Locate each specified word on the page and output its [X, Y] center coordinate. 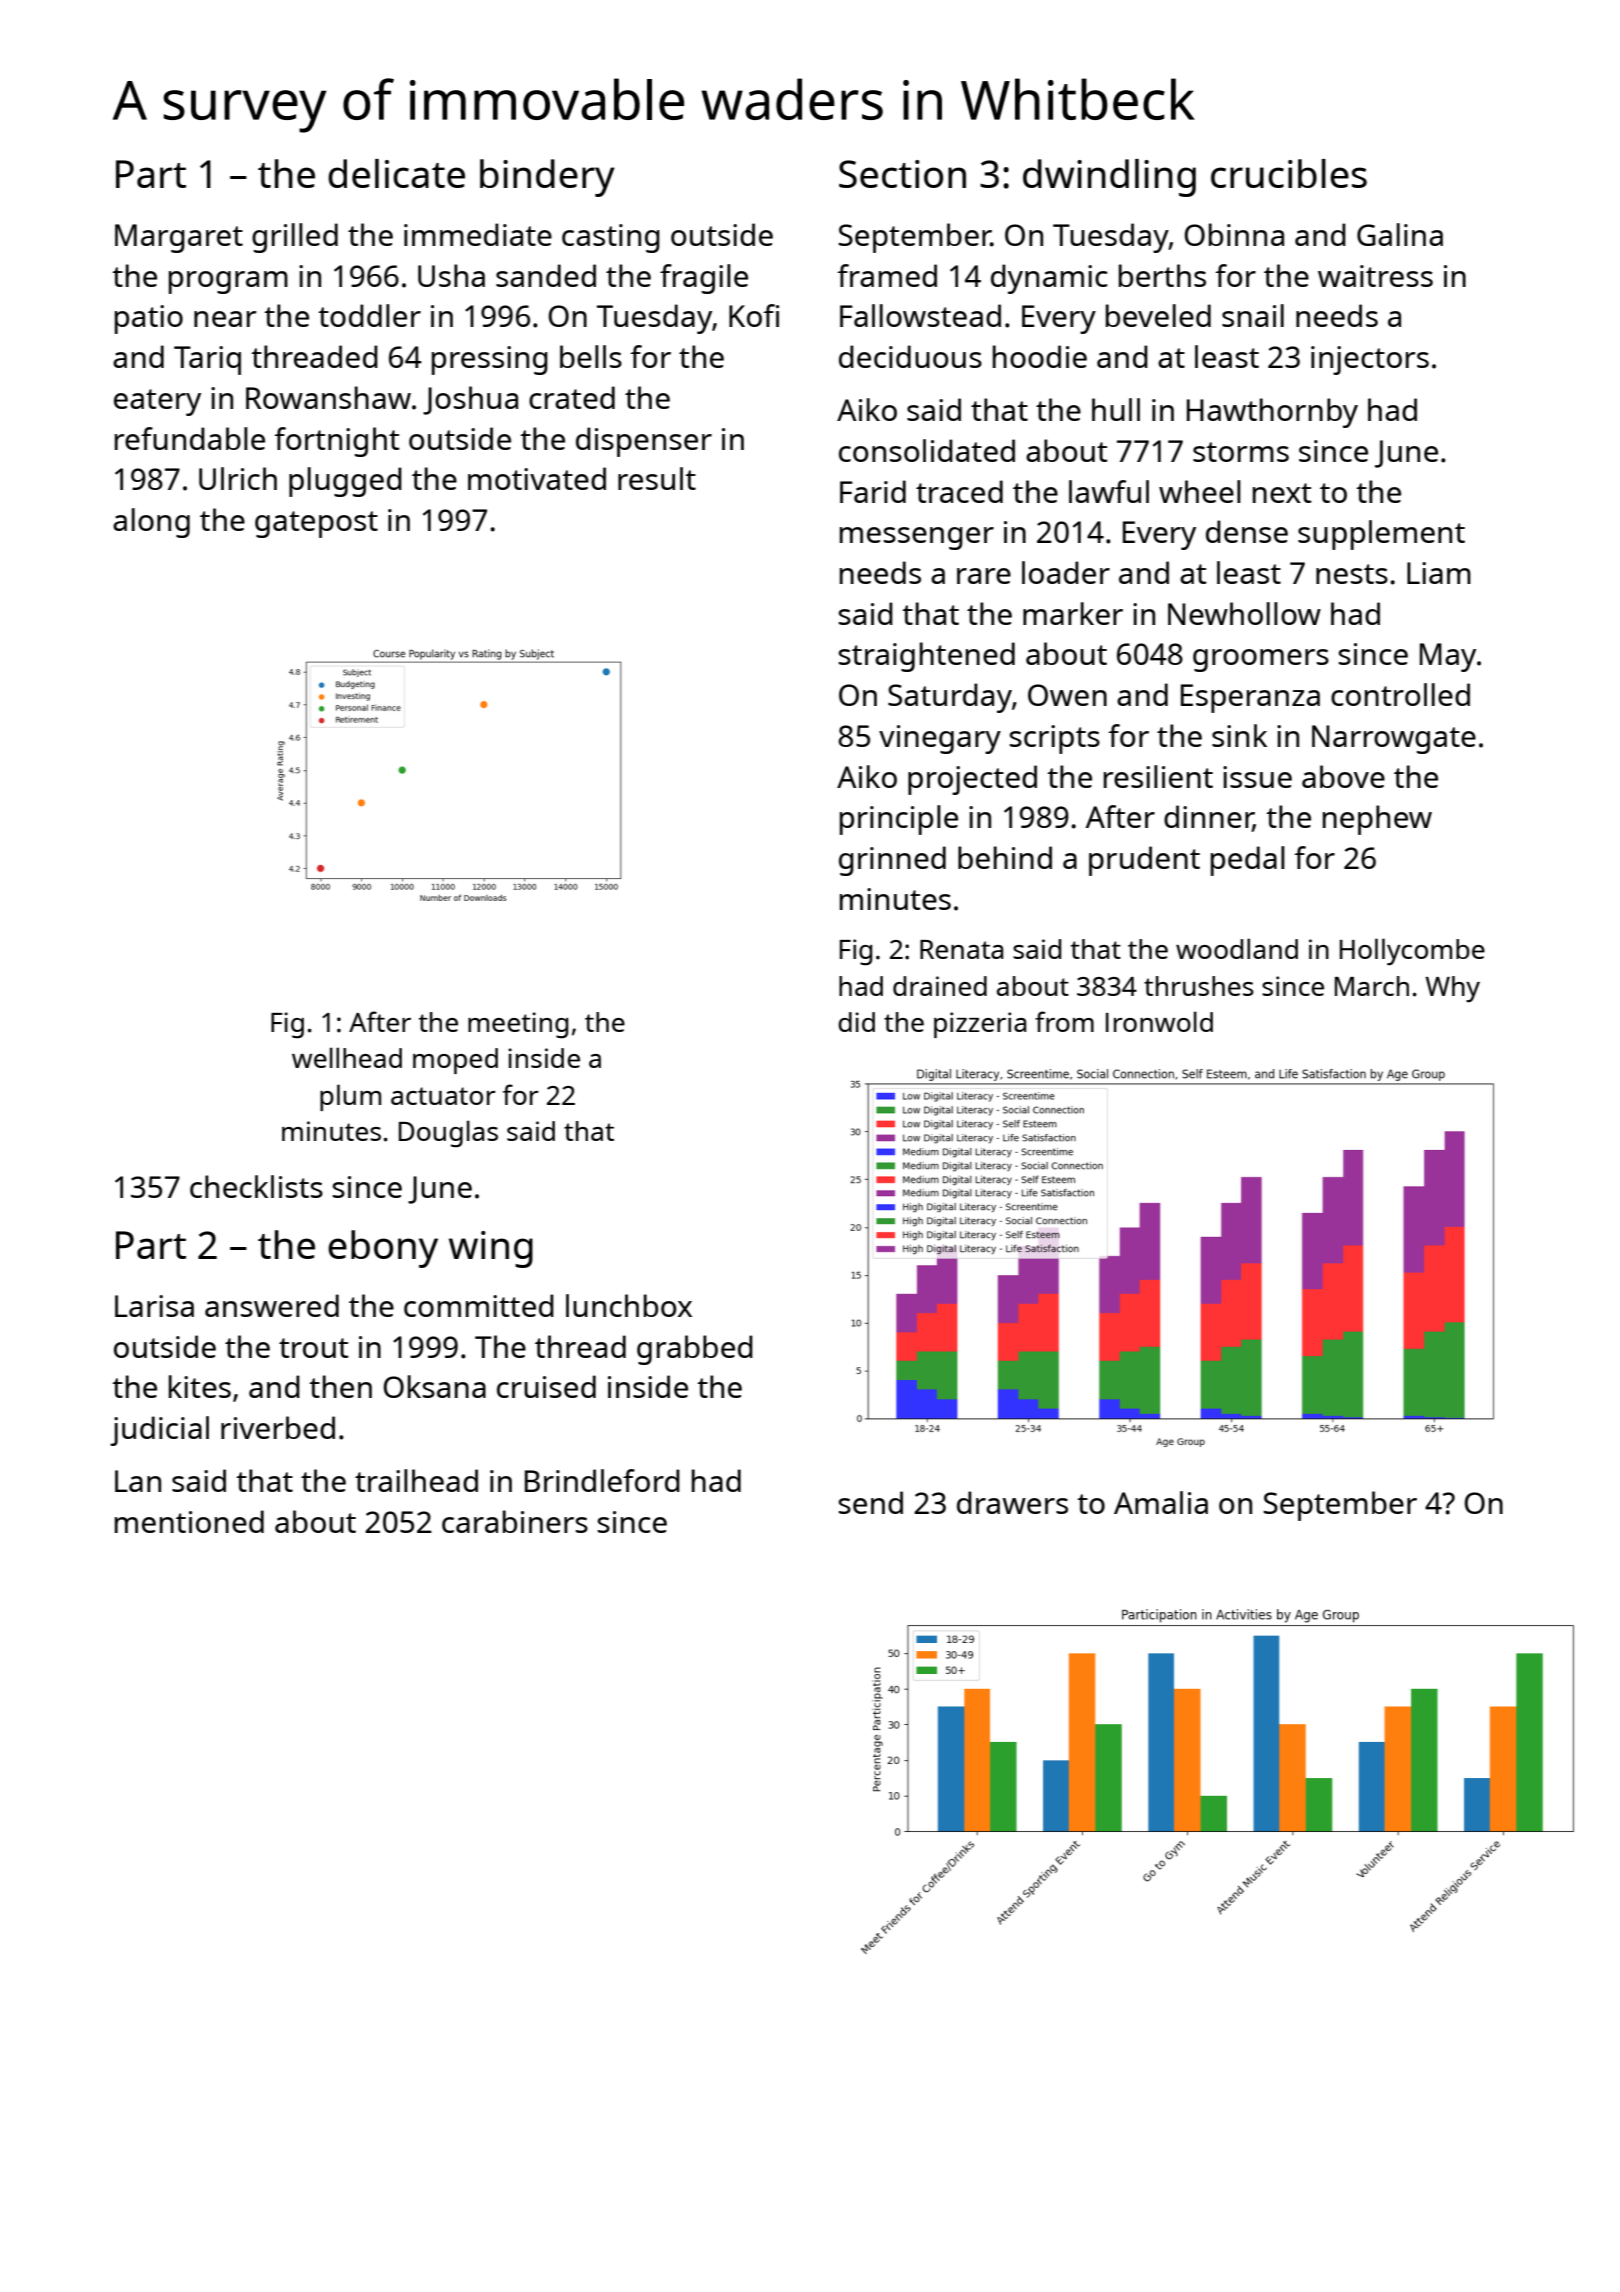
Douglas [448, 1134]
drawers [1012, 1502]
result [657, 478]
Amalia [1161, 1502]
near [225, 319]
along [151, 523]
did [856, 1022]
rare [984, 576]
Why [1452, 989]
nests [1352, 574]
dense [1247, 531]
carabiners [515, 1521]
